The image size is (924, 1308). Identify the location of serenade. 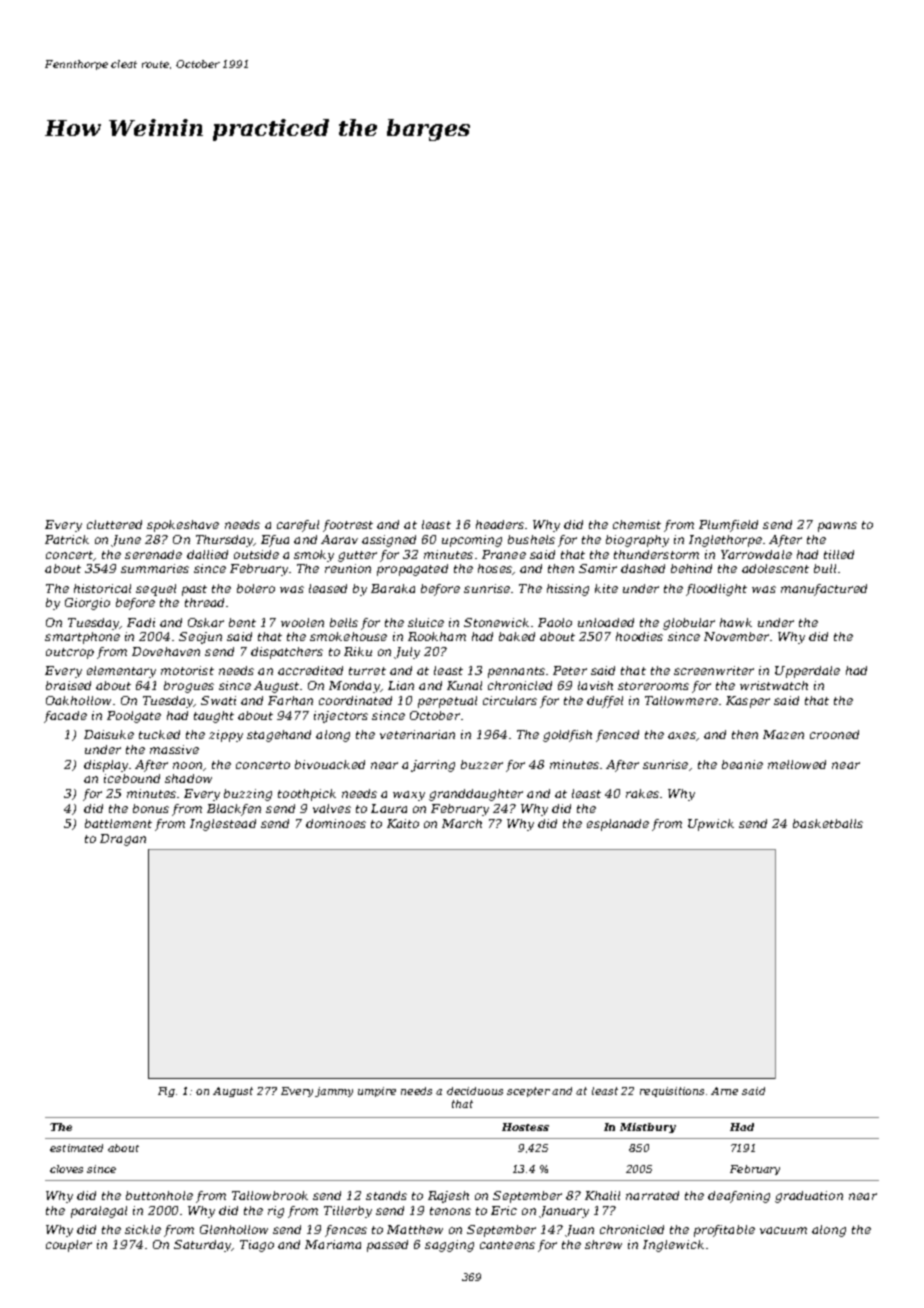
(153, 554).
